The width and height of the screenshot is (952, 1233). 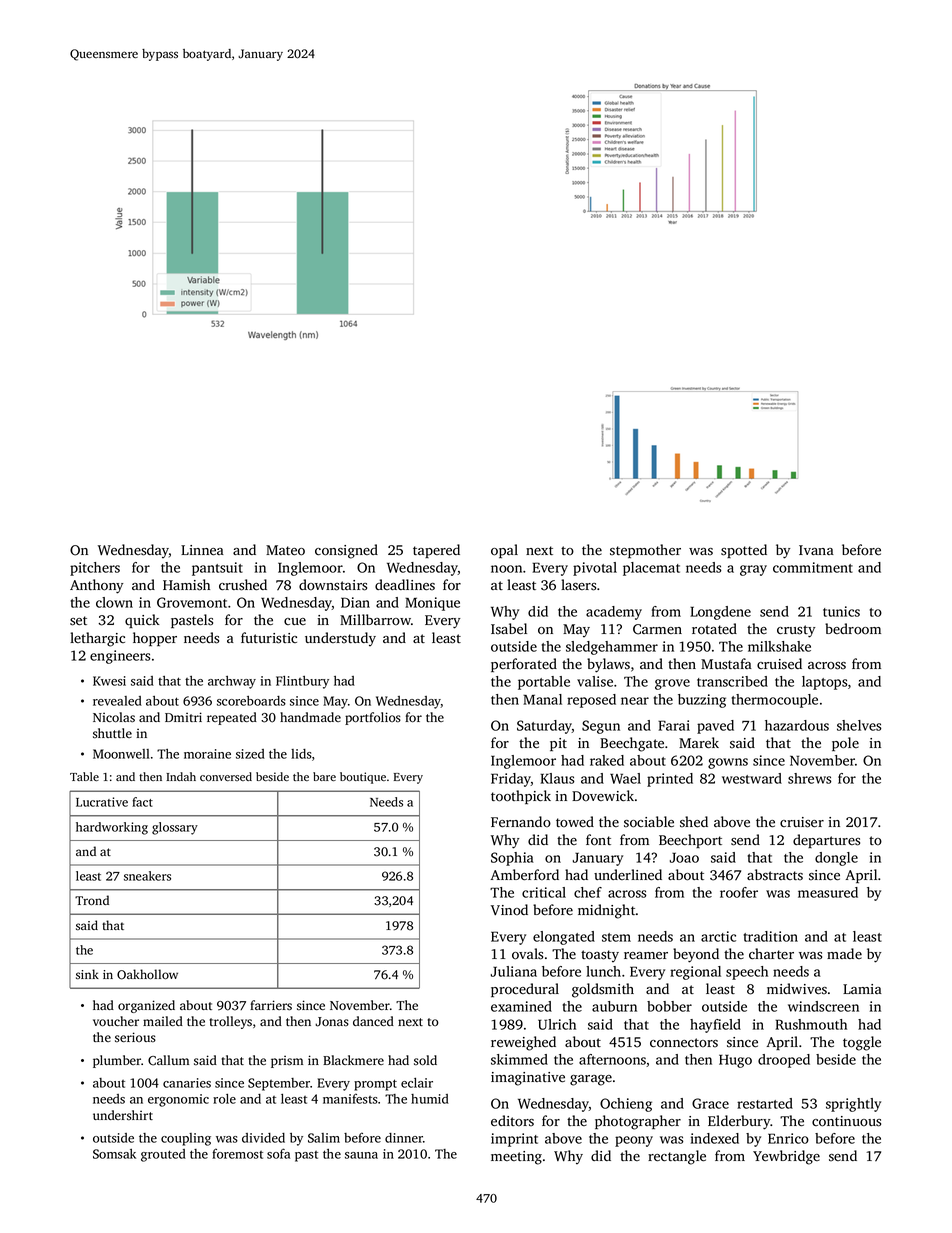 I want to click on photographer, so click(x=638, y=1122).
